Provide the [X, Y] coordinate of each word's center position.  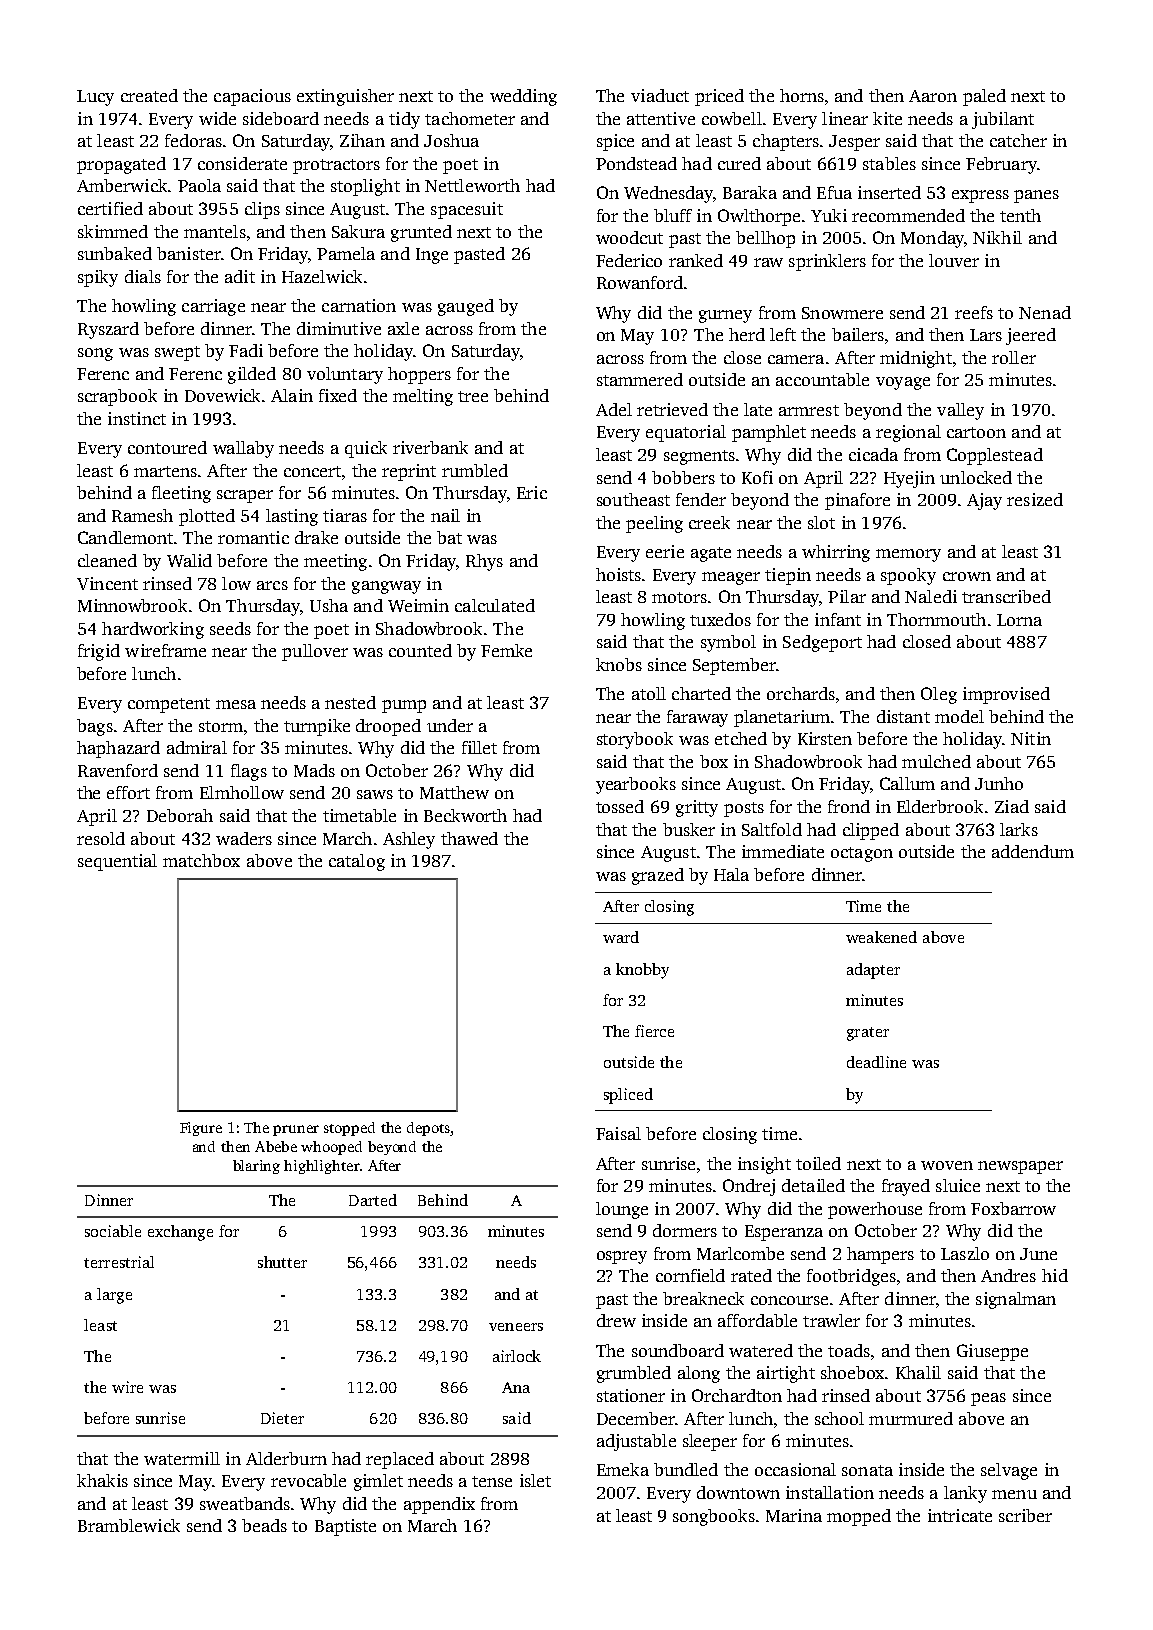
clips [262, 210]
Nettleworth [472, 185]
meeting [335, 562]
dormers [685, 1230]
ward [621, 937]
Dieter [282, 1418]
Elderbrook [940, 806]
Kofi [757, 477]
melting [423, 397]
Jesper [854, 143]
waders [244, 838]
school [839, 1418]
